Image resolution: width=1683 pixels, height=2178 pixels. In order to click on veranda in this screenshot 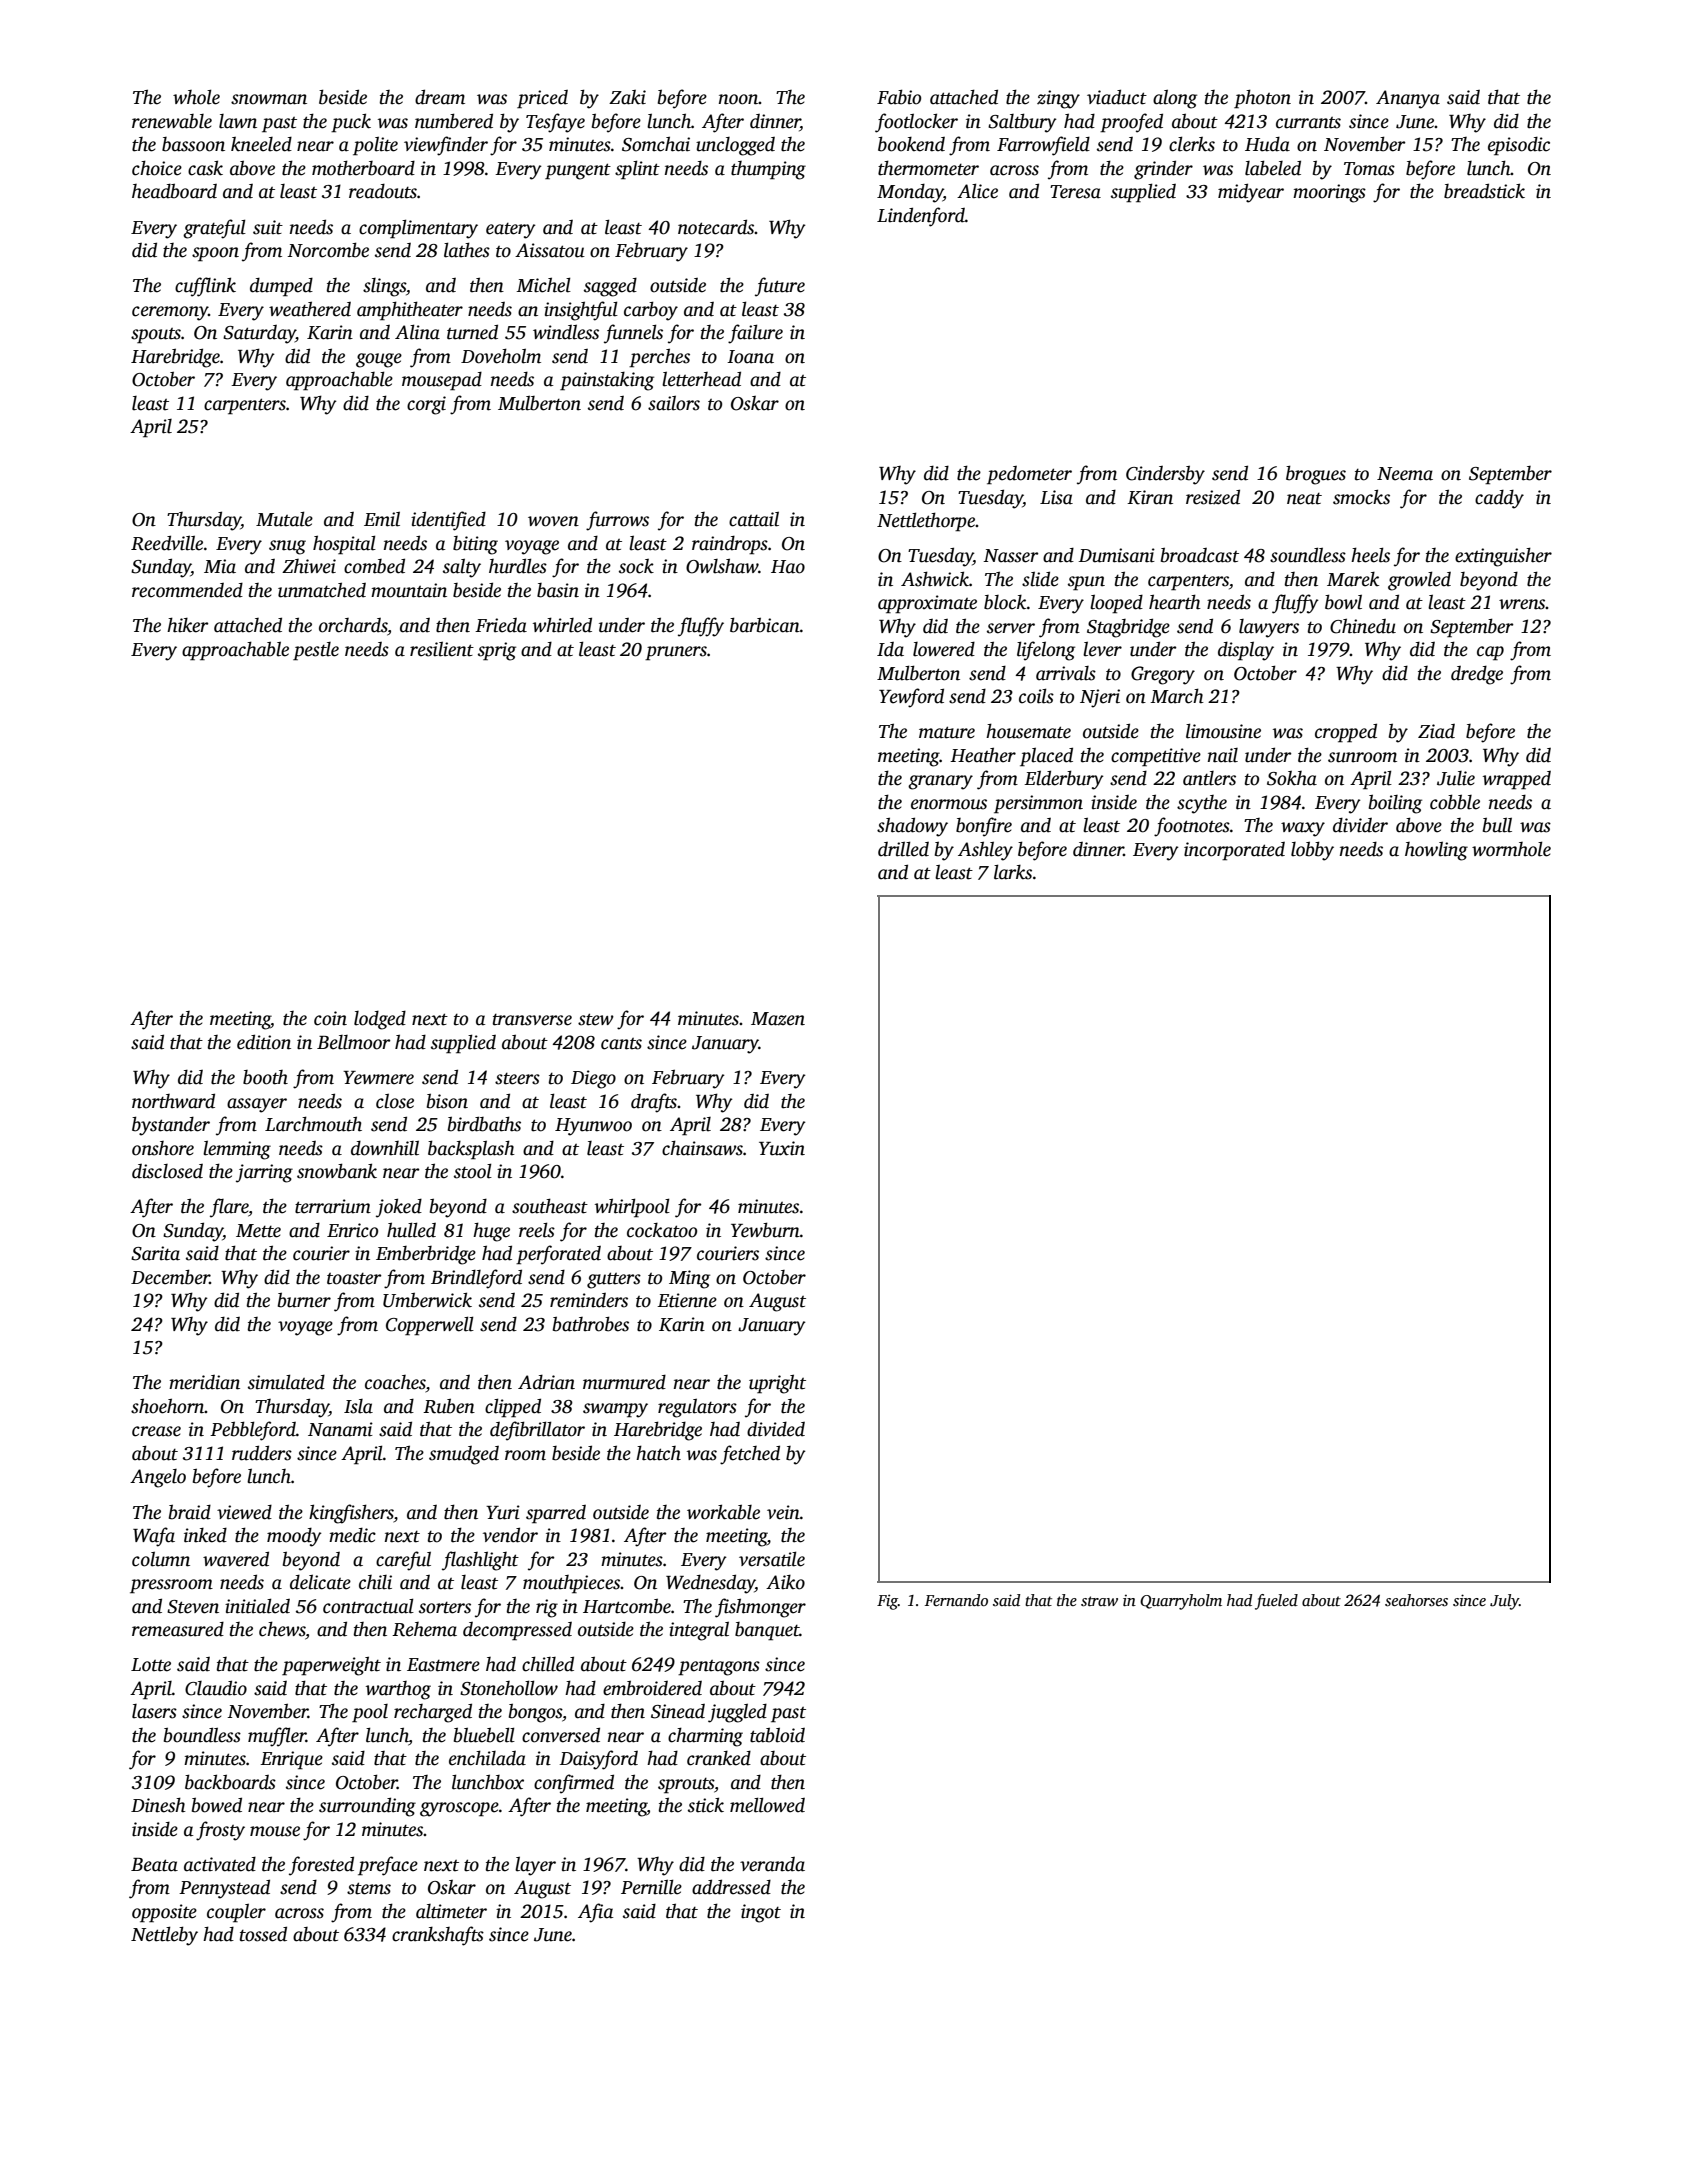, I will do `click(772, 1864)`.
